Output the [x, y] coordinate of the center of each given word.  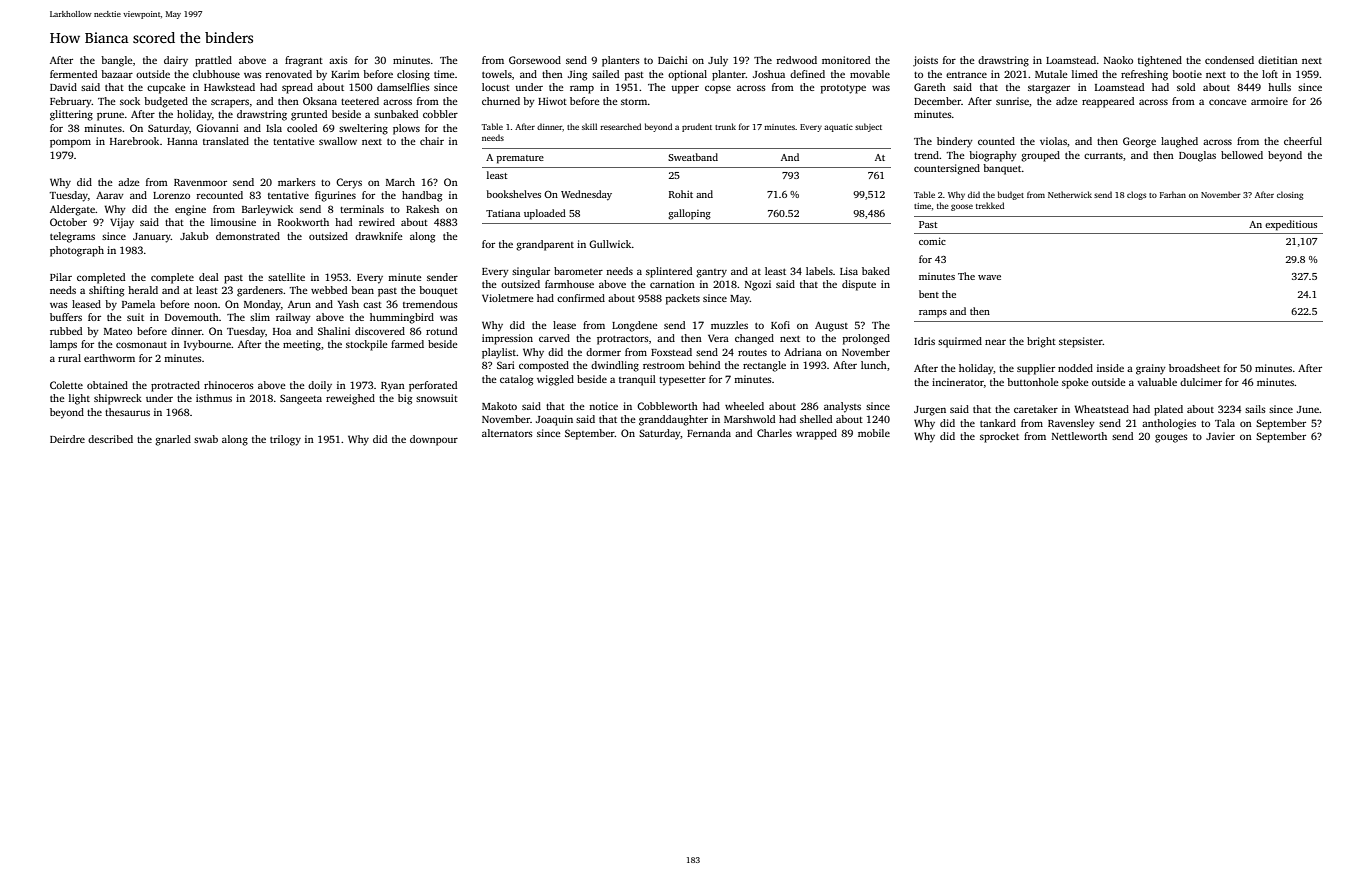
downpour [434, 440]
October [68, 222]
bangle [116, 61]
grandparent [545, 245]
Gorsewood [535, 60]
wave [989, 277]
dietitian [1278, 60]
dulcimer [1201, 382]
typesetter [682, 381]
